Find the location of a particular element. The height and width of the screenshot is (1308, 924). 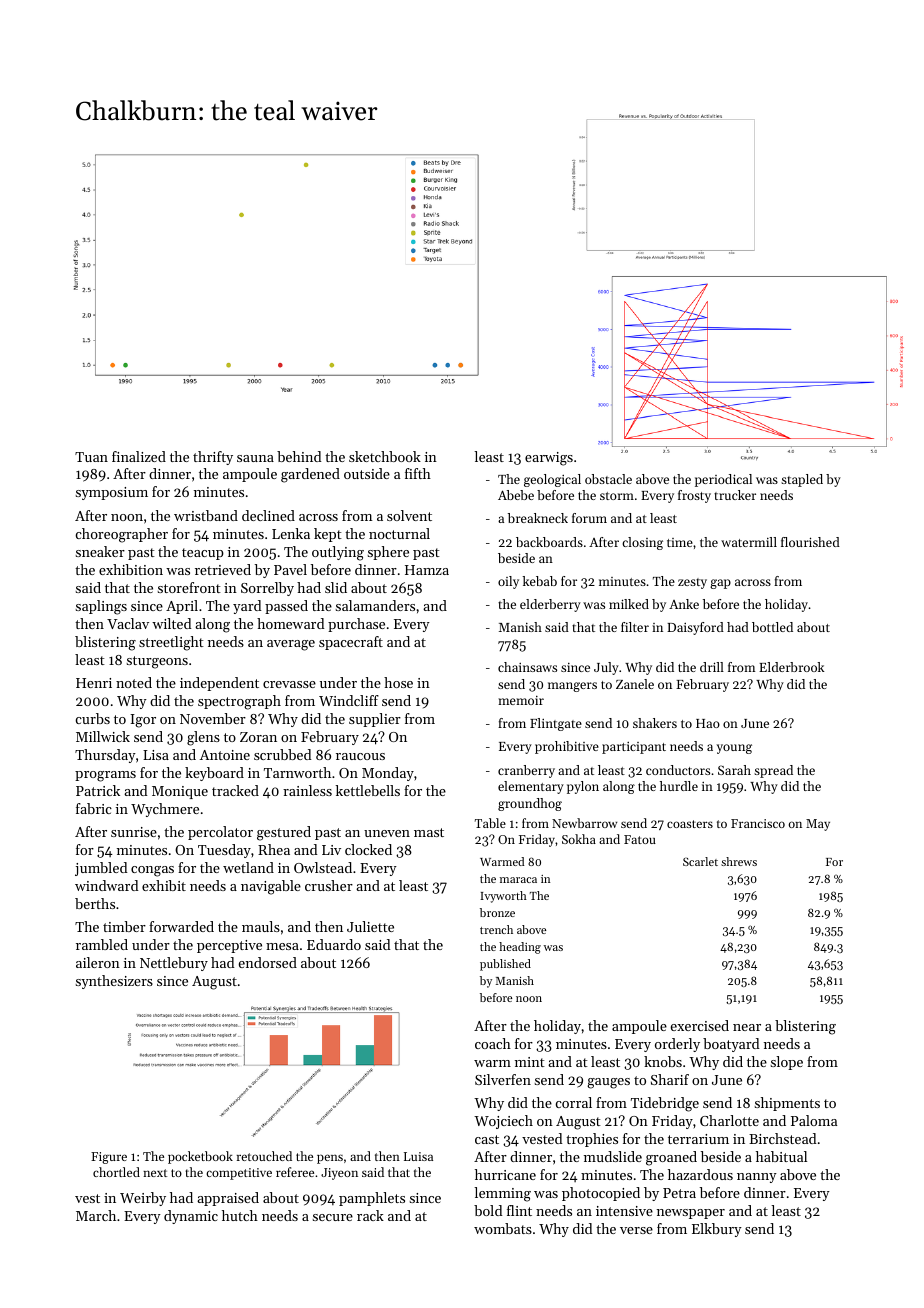

Elderbrook is located at coordinates (791, 667).
